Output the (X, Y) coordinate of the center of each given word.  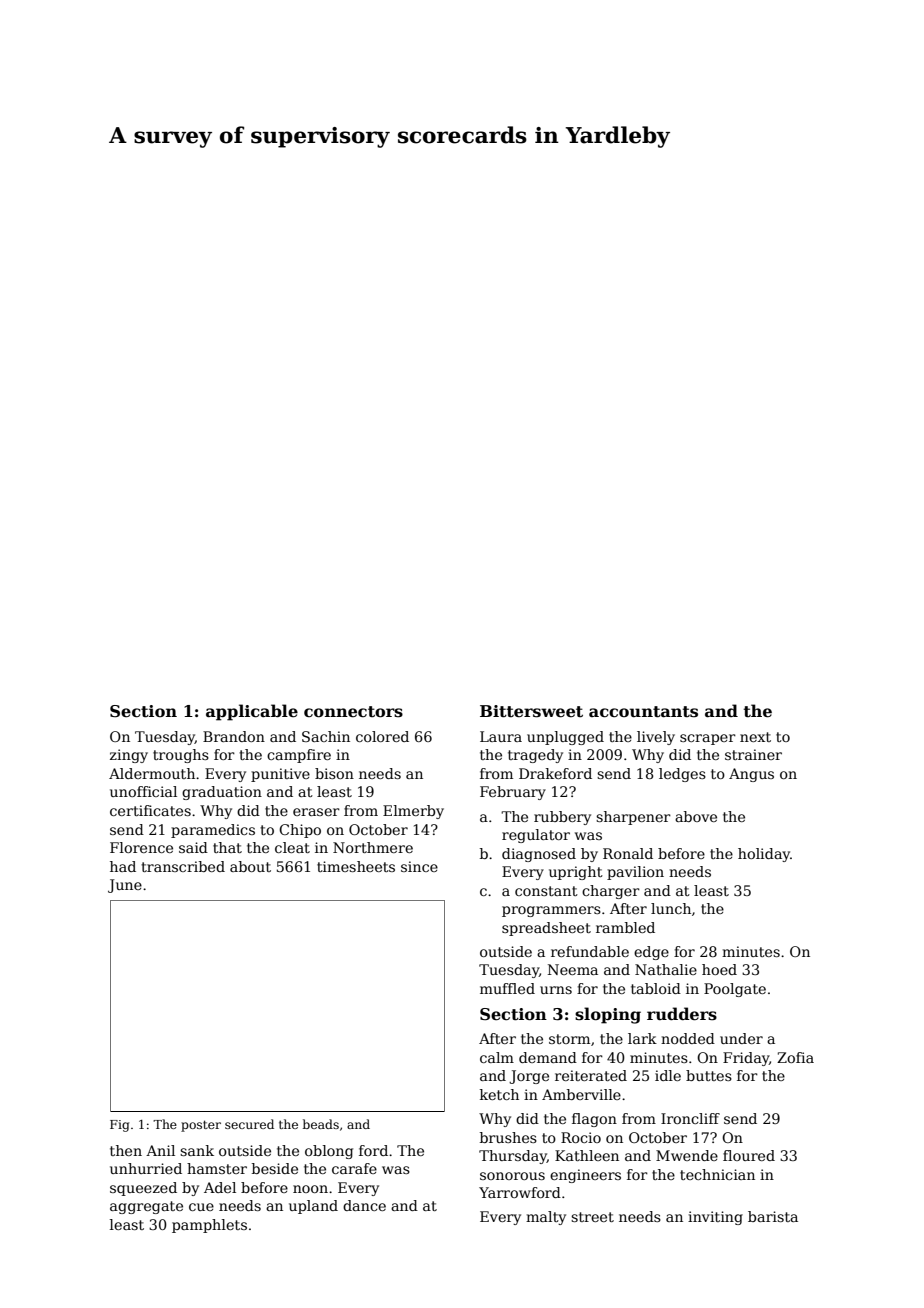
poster (201, 1126)
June (125, 886)
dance (364, 1205)
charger (611, 892)
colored (382, 736)
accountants (643, 712)
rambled (625, 927)
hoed (719, 969)
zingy (129, 756)
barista (773, 1216)
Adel (220, 1187)
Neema (573, 969)
